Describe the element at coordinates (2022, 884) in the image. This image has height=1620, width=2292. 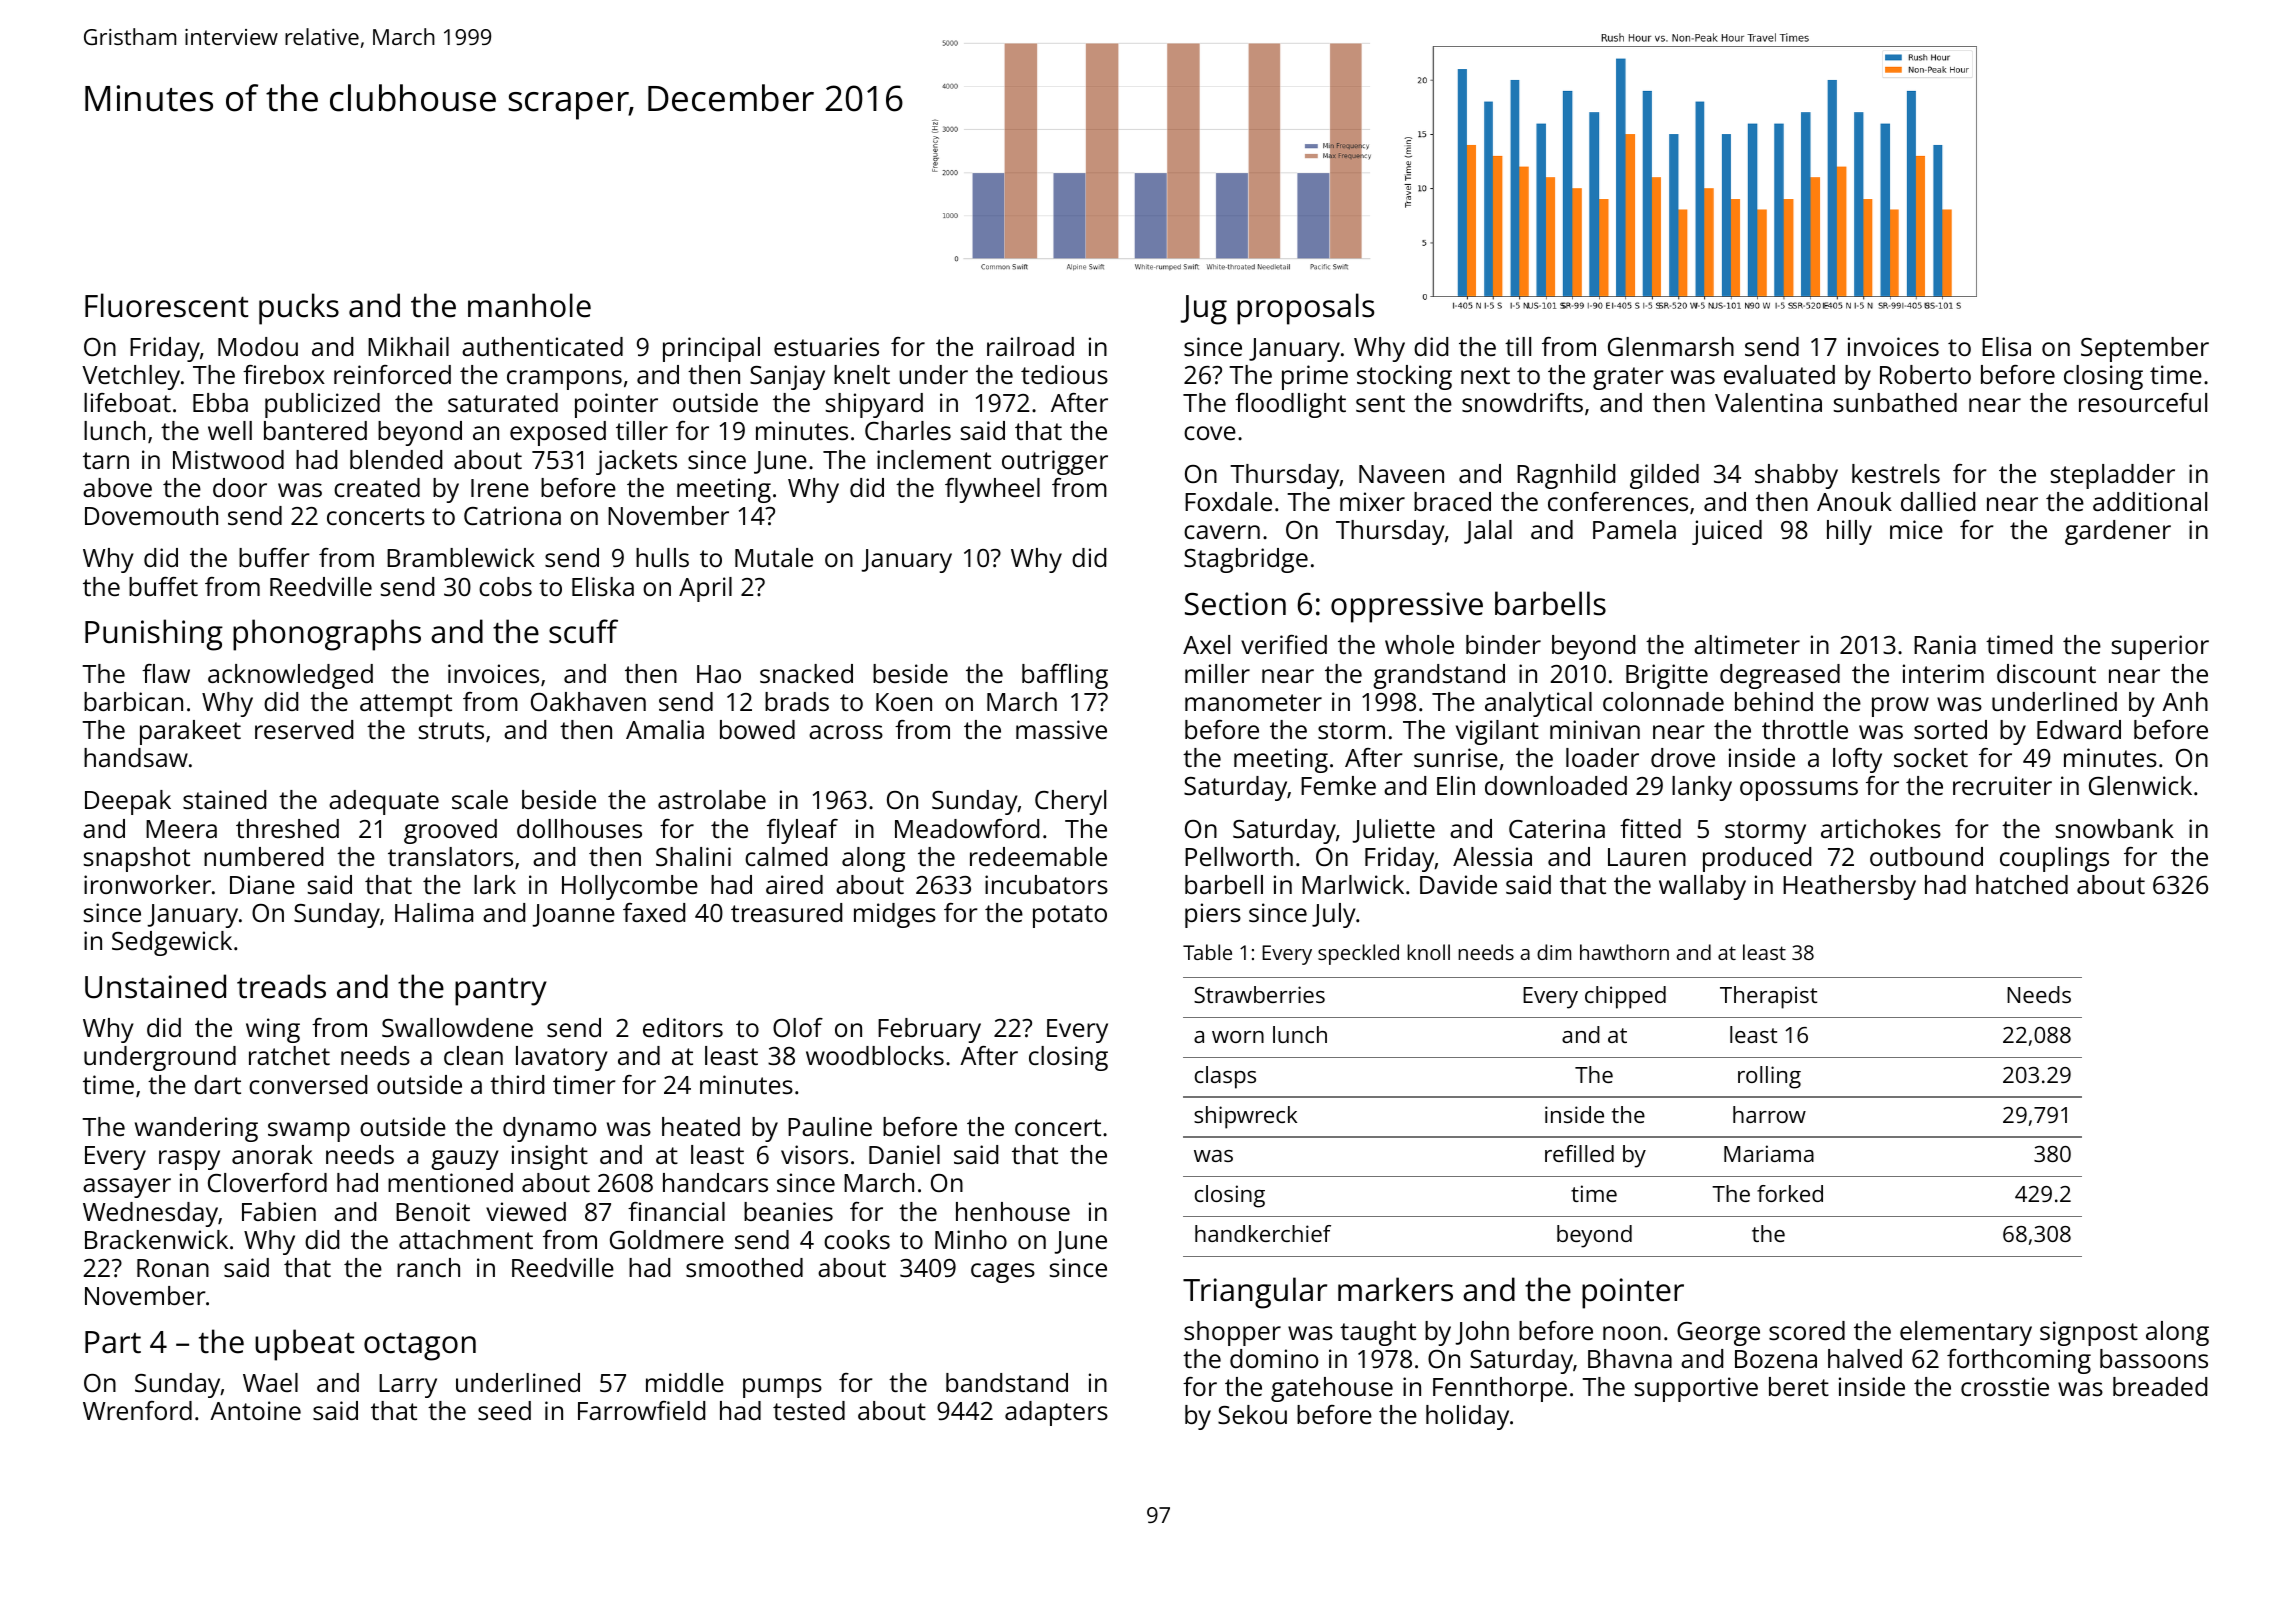
I see `hatched` at that location.
